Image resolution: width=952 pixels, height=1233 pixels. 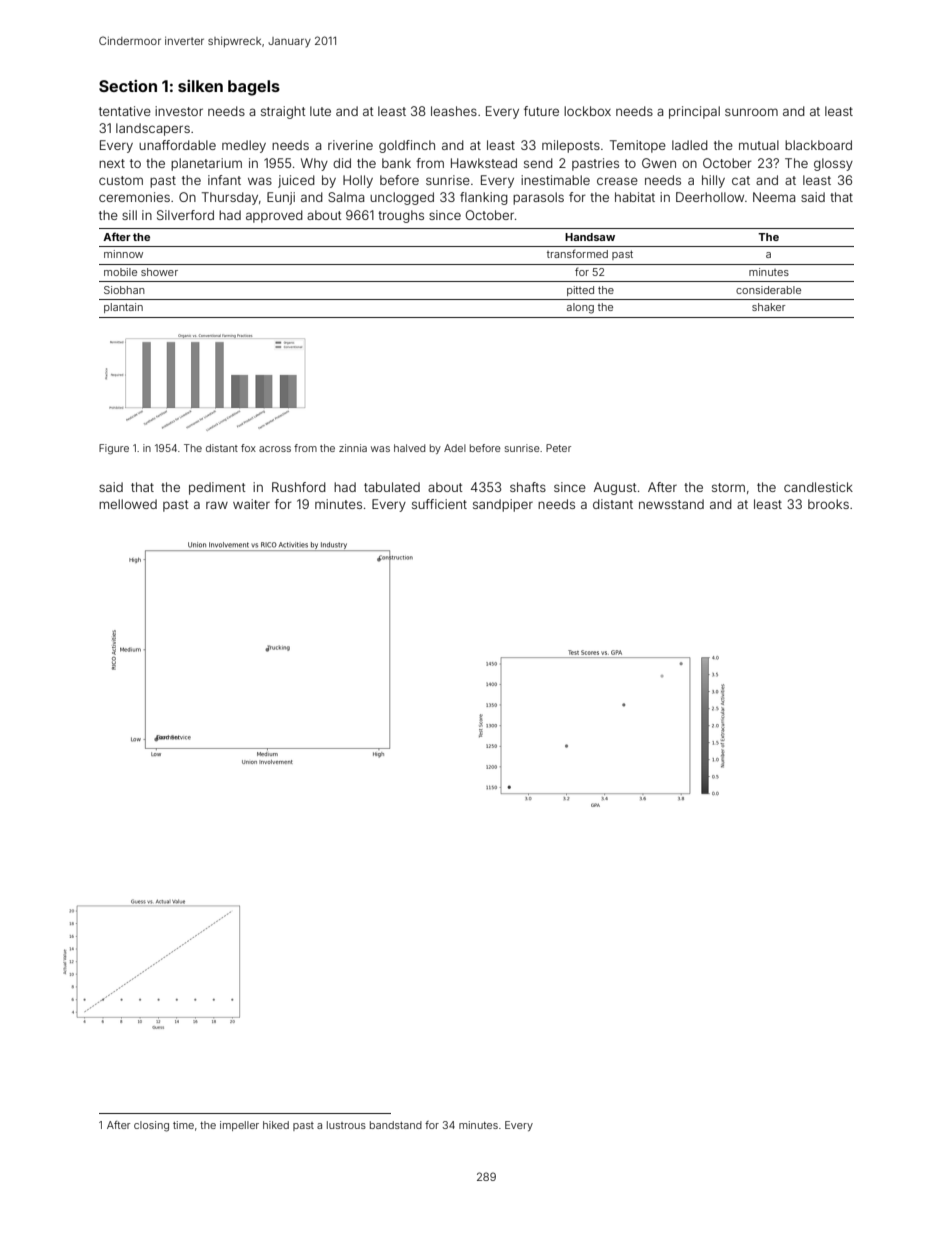 I want to click on sufficient, so click(x=439, y=504).
